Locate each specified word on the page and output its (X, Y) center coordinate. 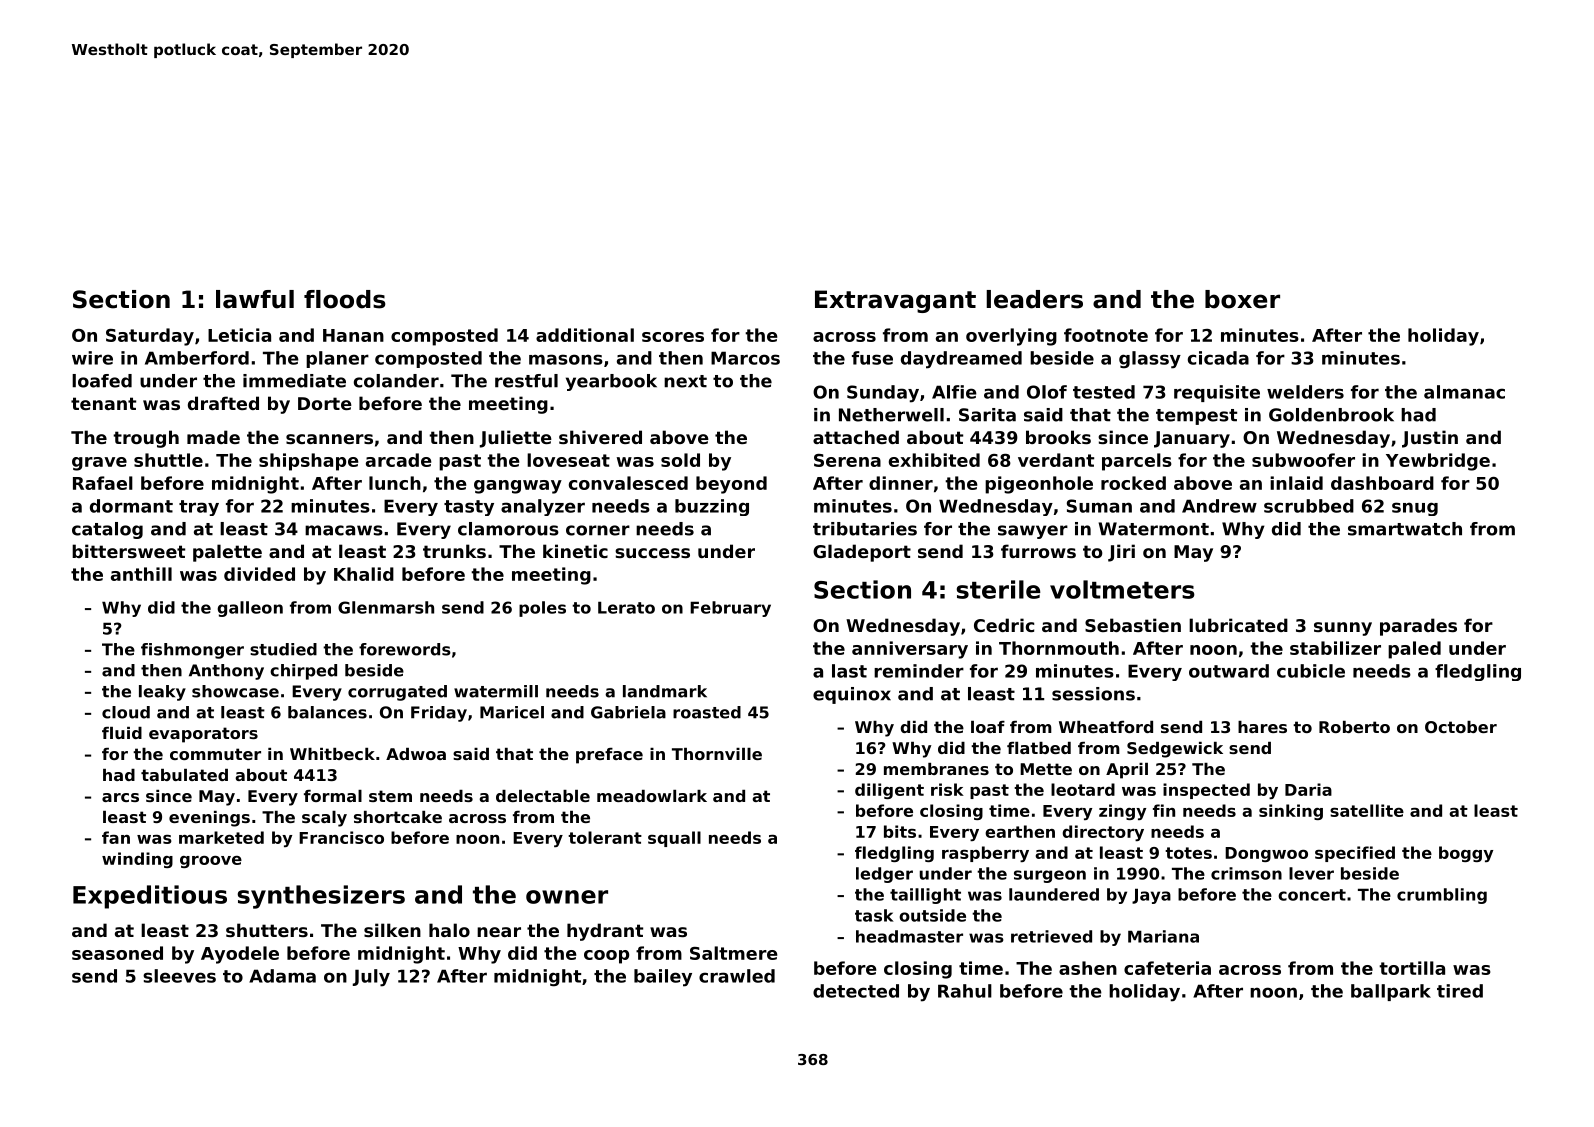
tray (199, 508)
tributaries (865, 529)
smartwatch (1405, 529)
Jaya (1151, 896)
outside (932, 915)
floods (345, 299)
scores (673, 337)
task (874, 915)
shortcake (398, 817)
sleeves (179, 976)
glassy (1150, 360)
